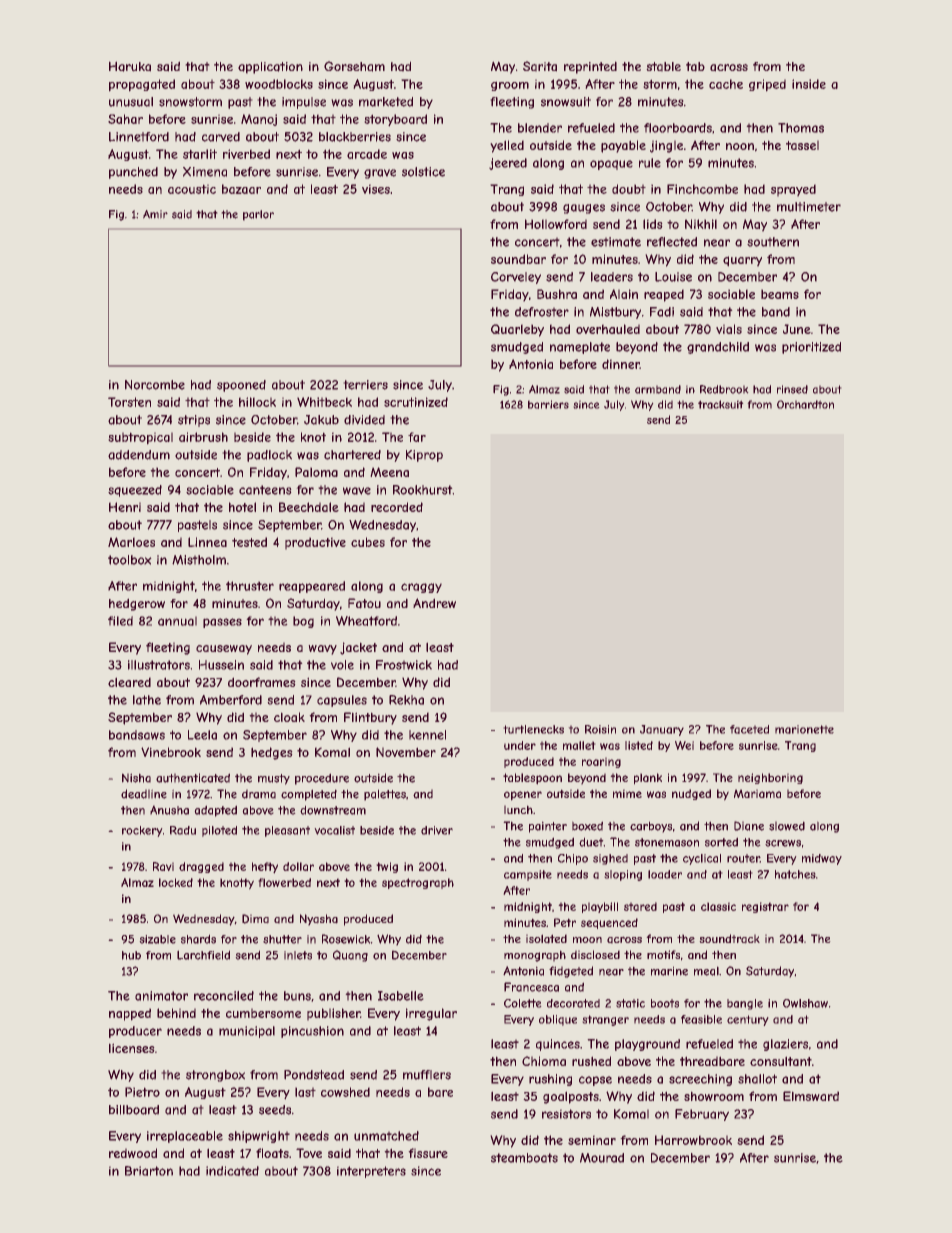  Describe the element at coordinates (566, 102) in the document. I see `snowsuit` at that location.
